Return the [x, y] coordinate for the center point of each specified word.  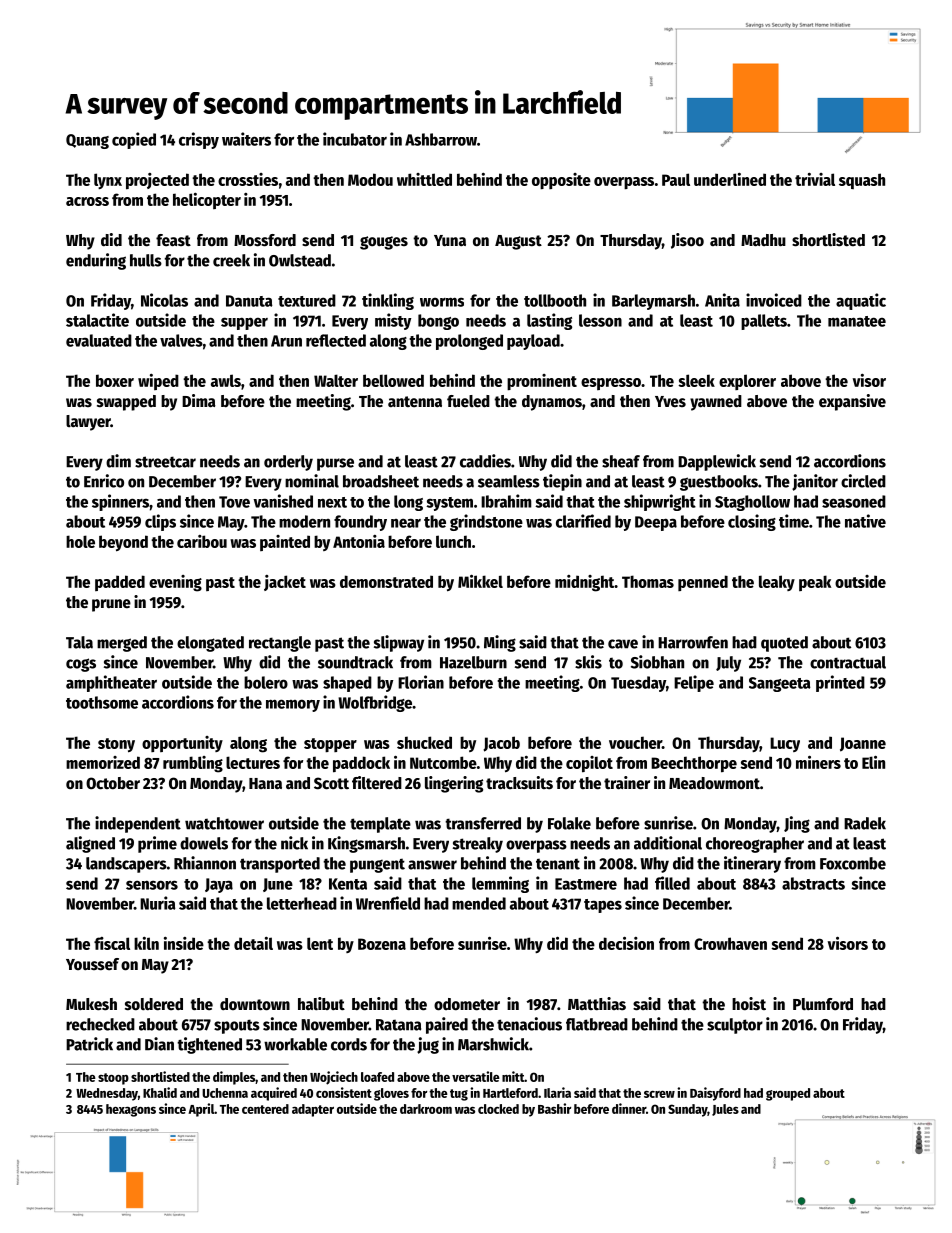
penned [703, 583]
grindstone [486, 522]
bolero [266, 682]
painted [285, 543]
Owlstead [300, 260]
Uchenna [225, 1093]
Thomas [648, 581]
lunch [453, 541]
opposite [561, 181]
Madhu [763, 240]
